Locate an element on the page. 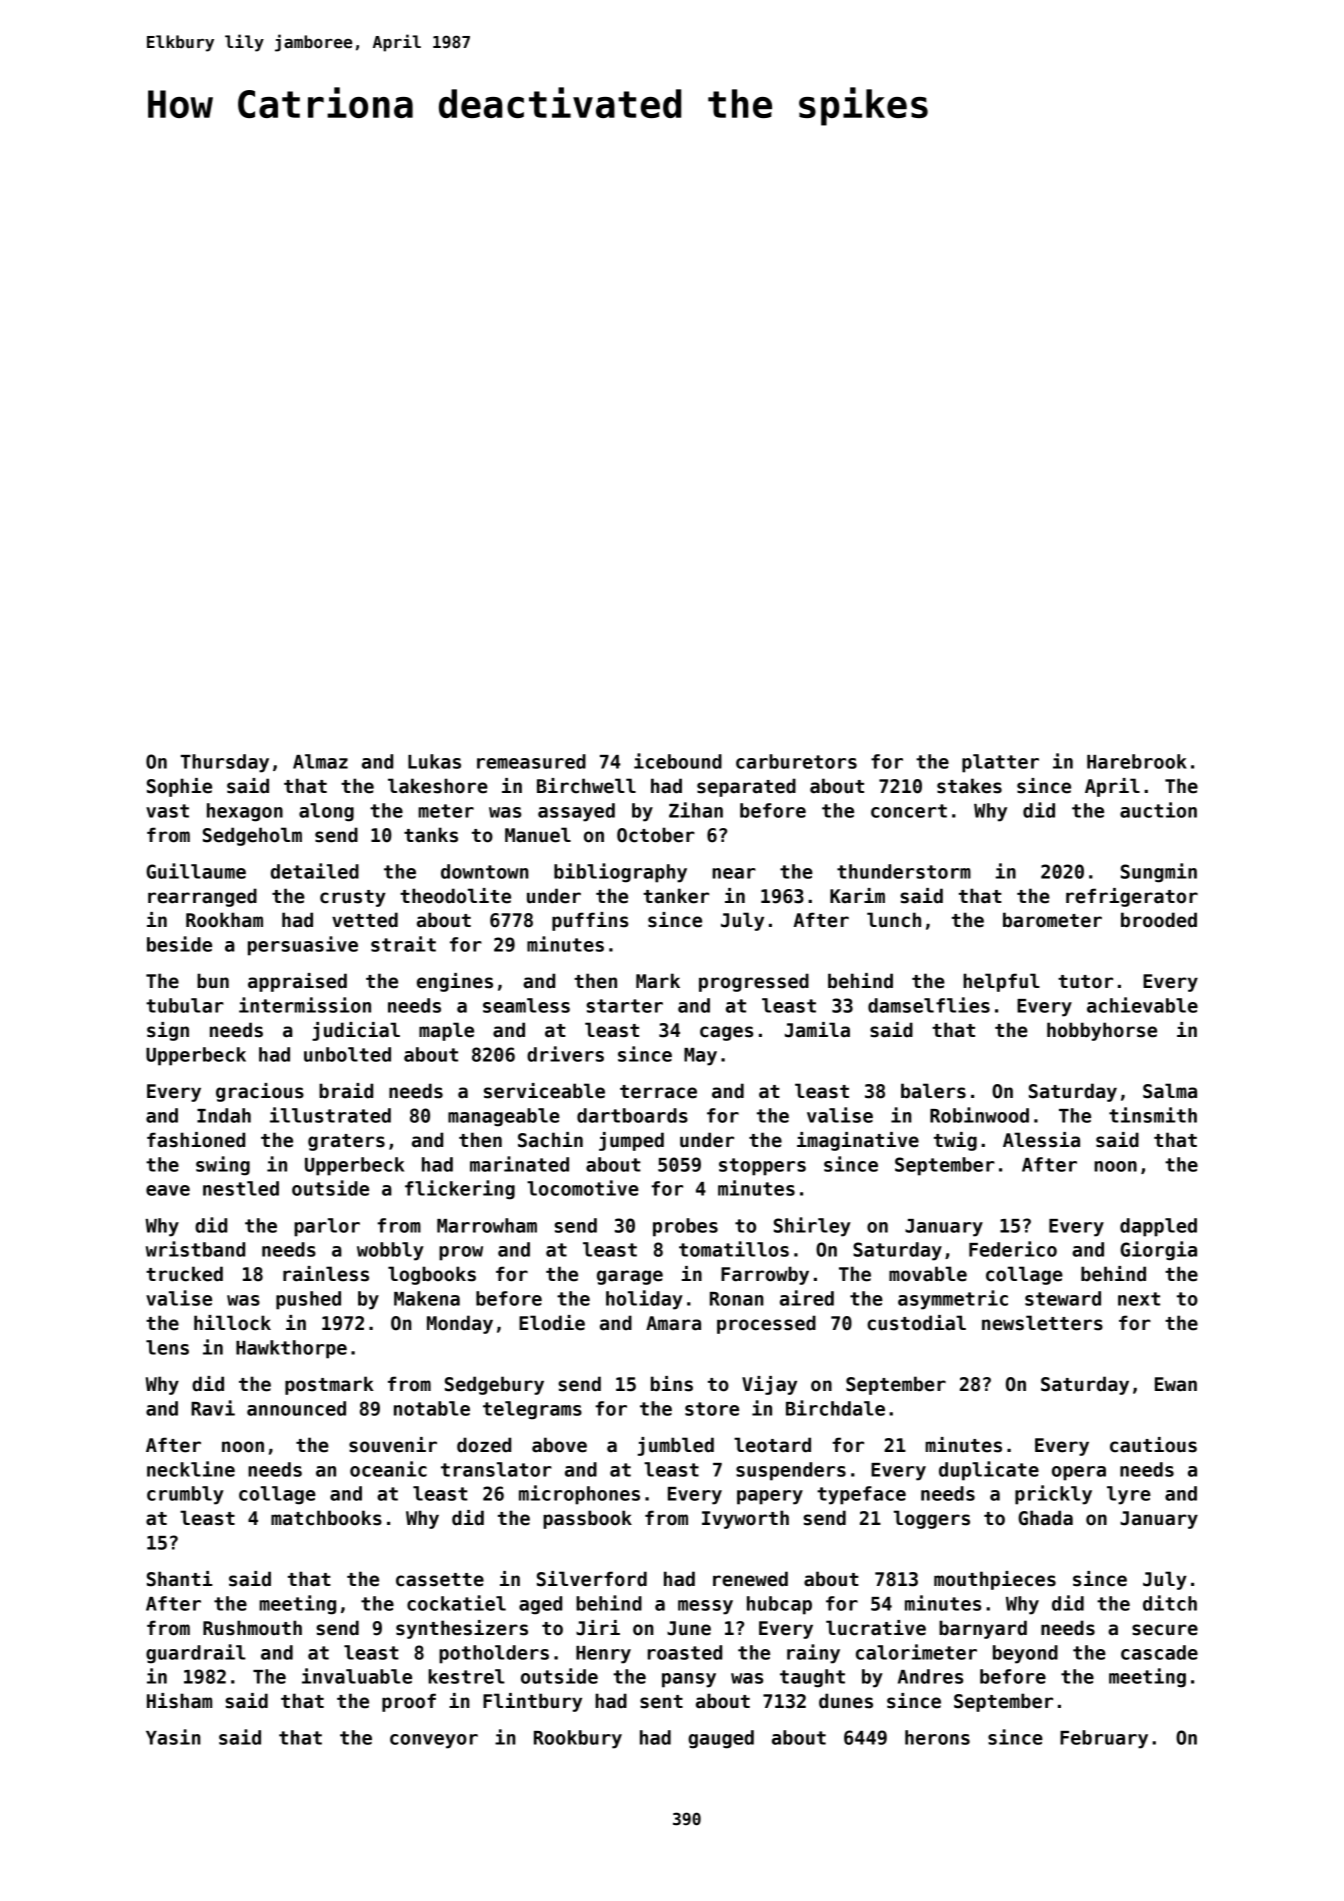 This document has height=1901, width=1344. Hisham is located at coordinates (179, 1701).
